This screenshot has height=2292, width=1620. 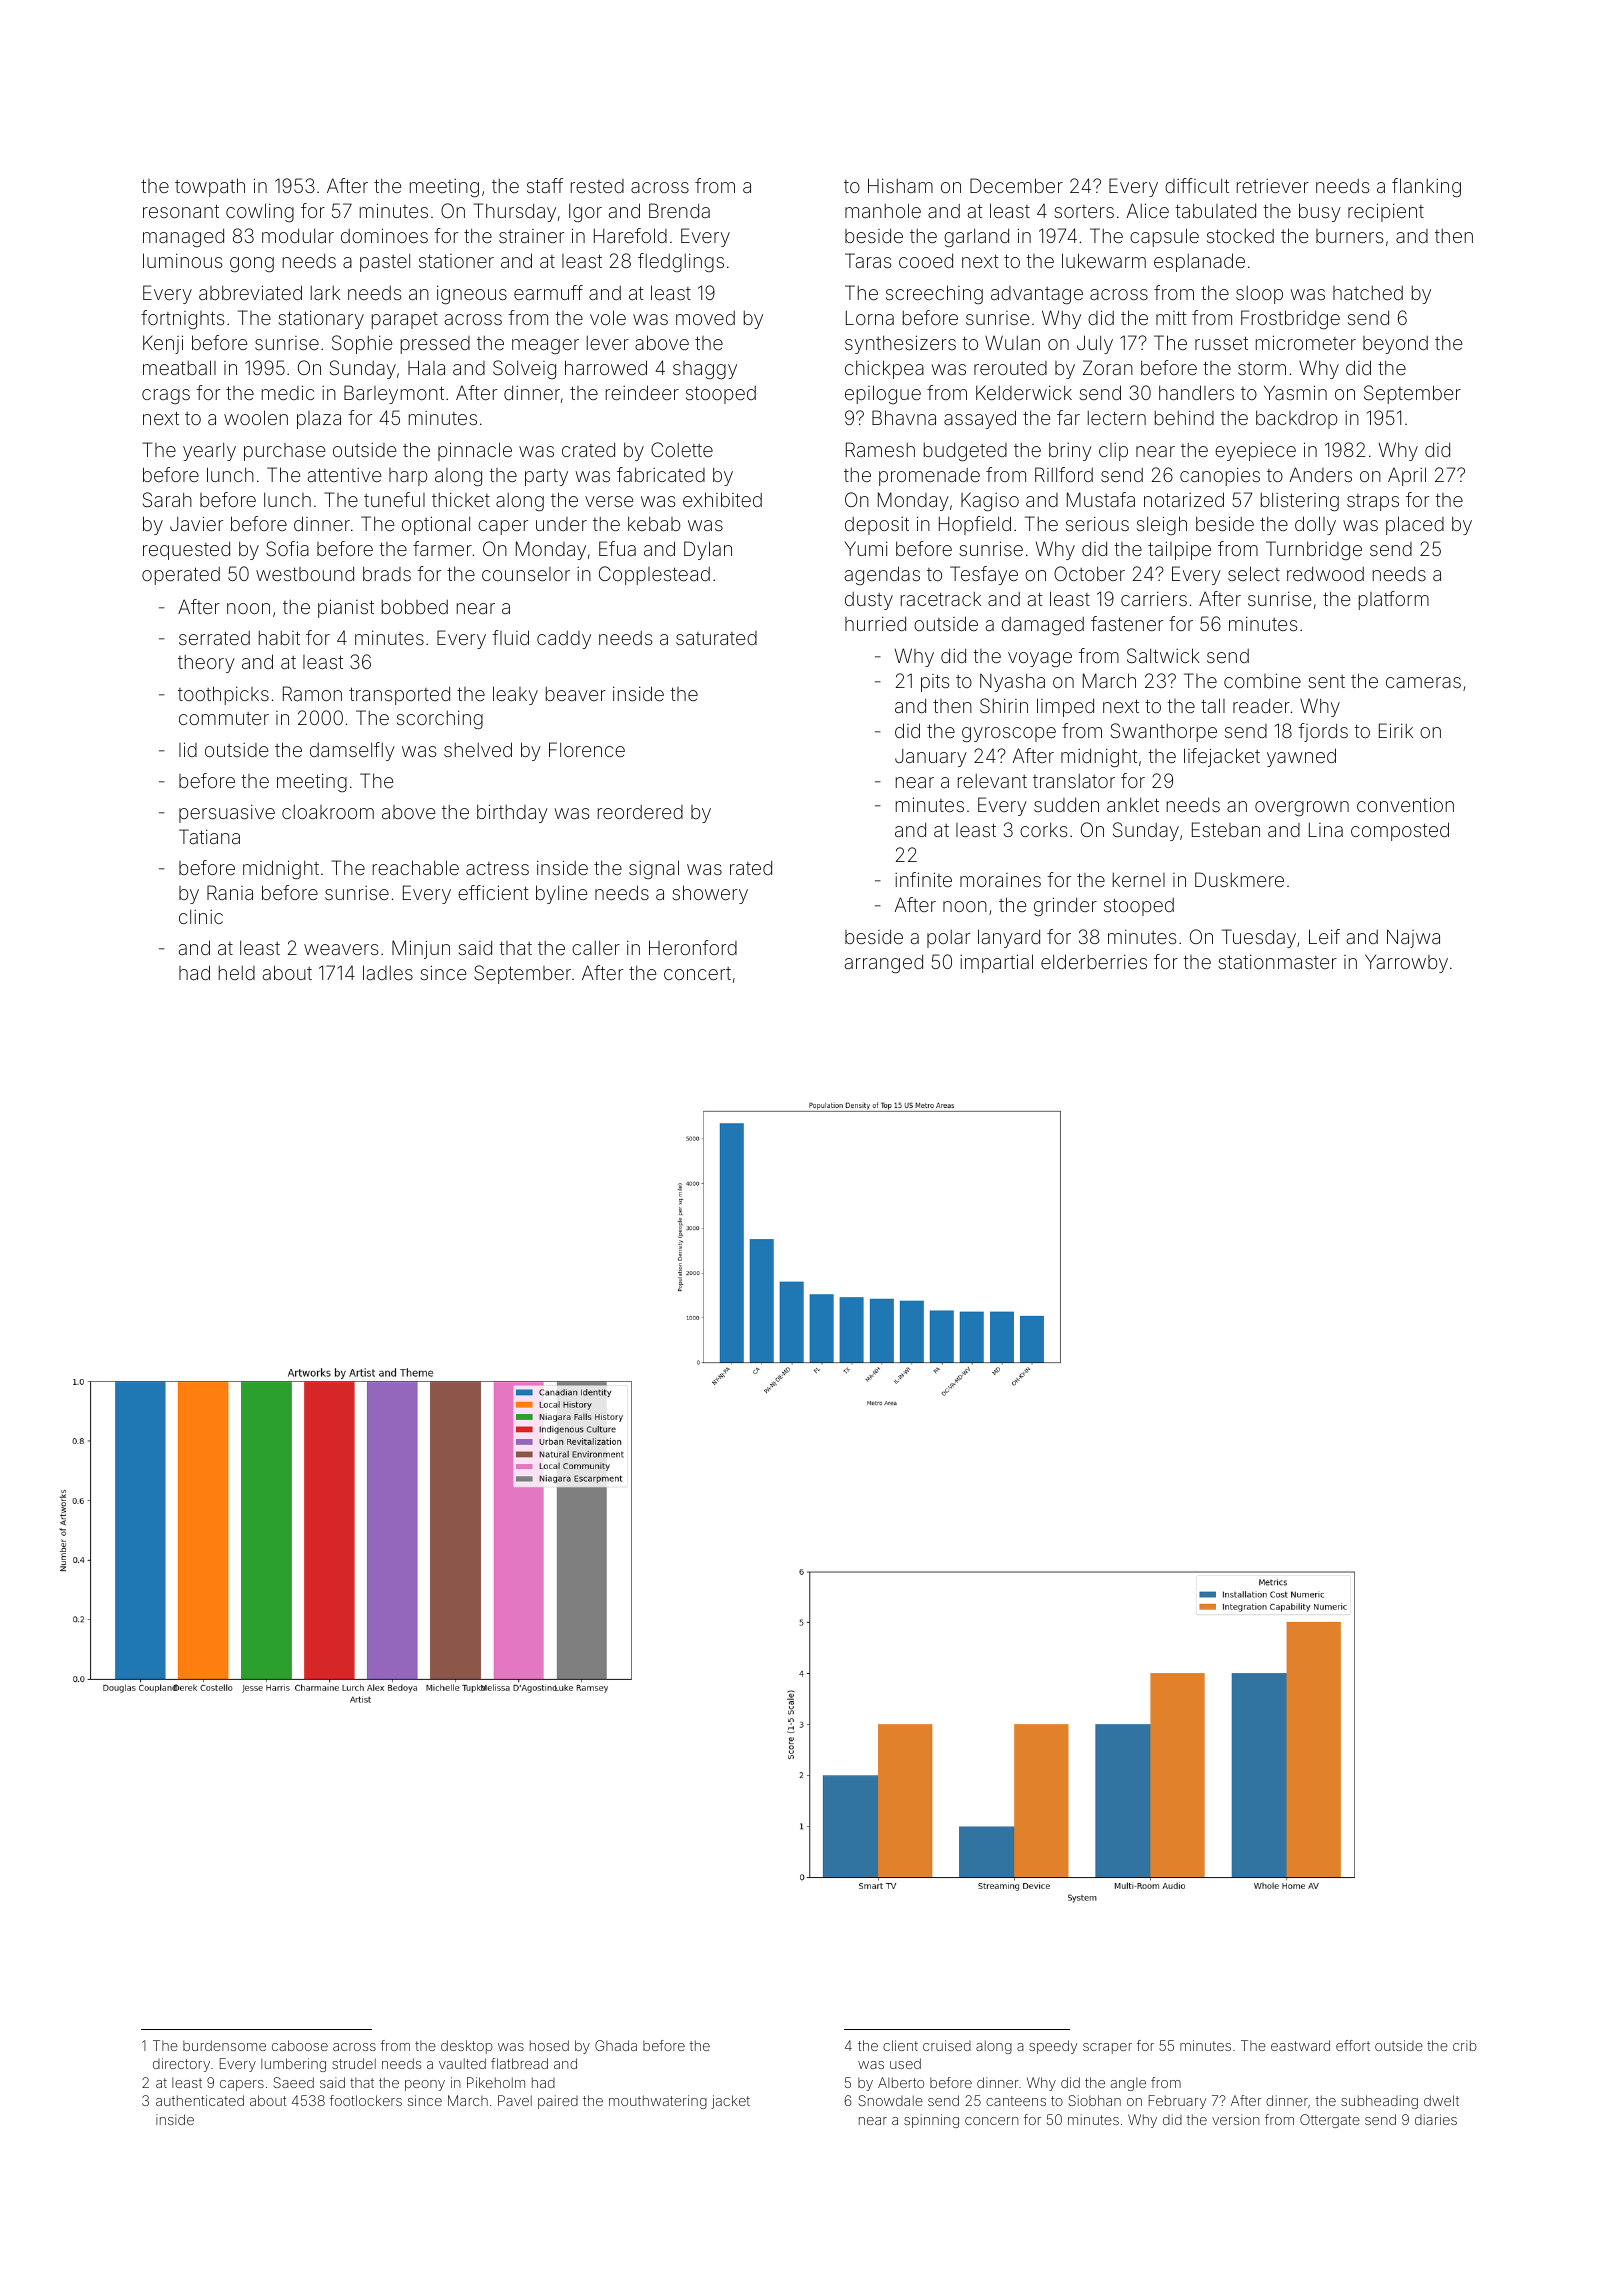 What do you see at coordinates (224, 2045) in the screenshot?
I see `burdensome` at bounding box center [224, 2045].
